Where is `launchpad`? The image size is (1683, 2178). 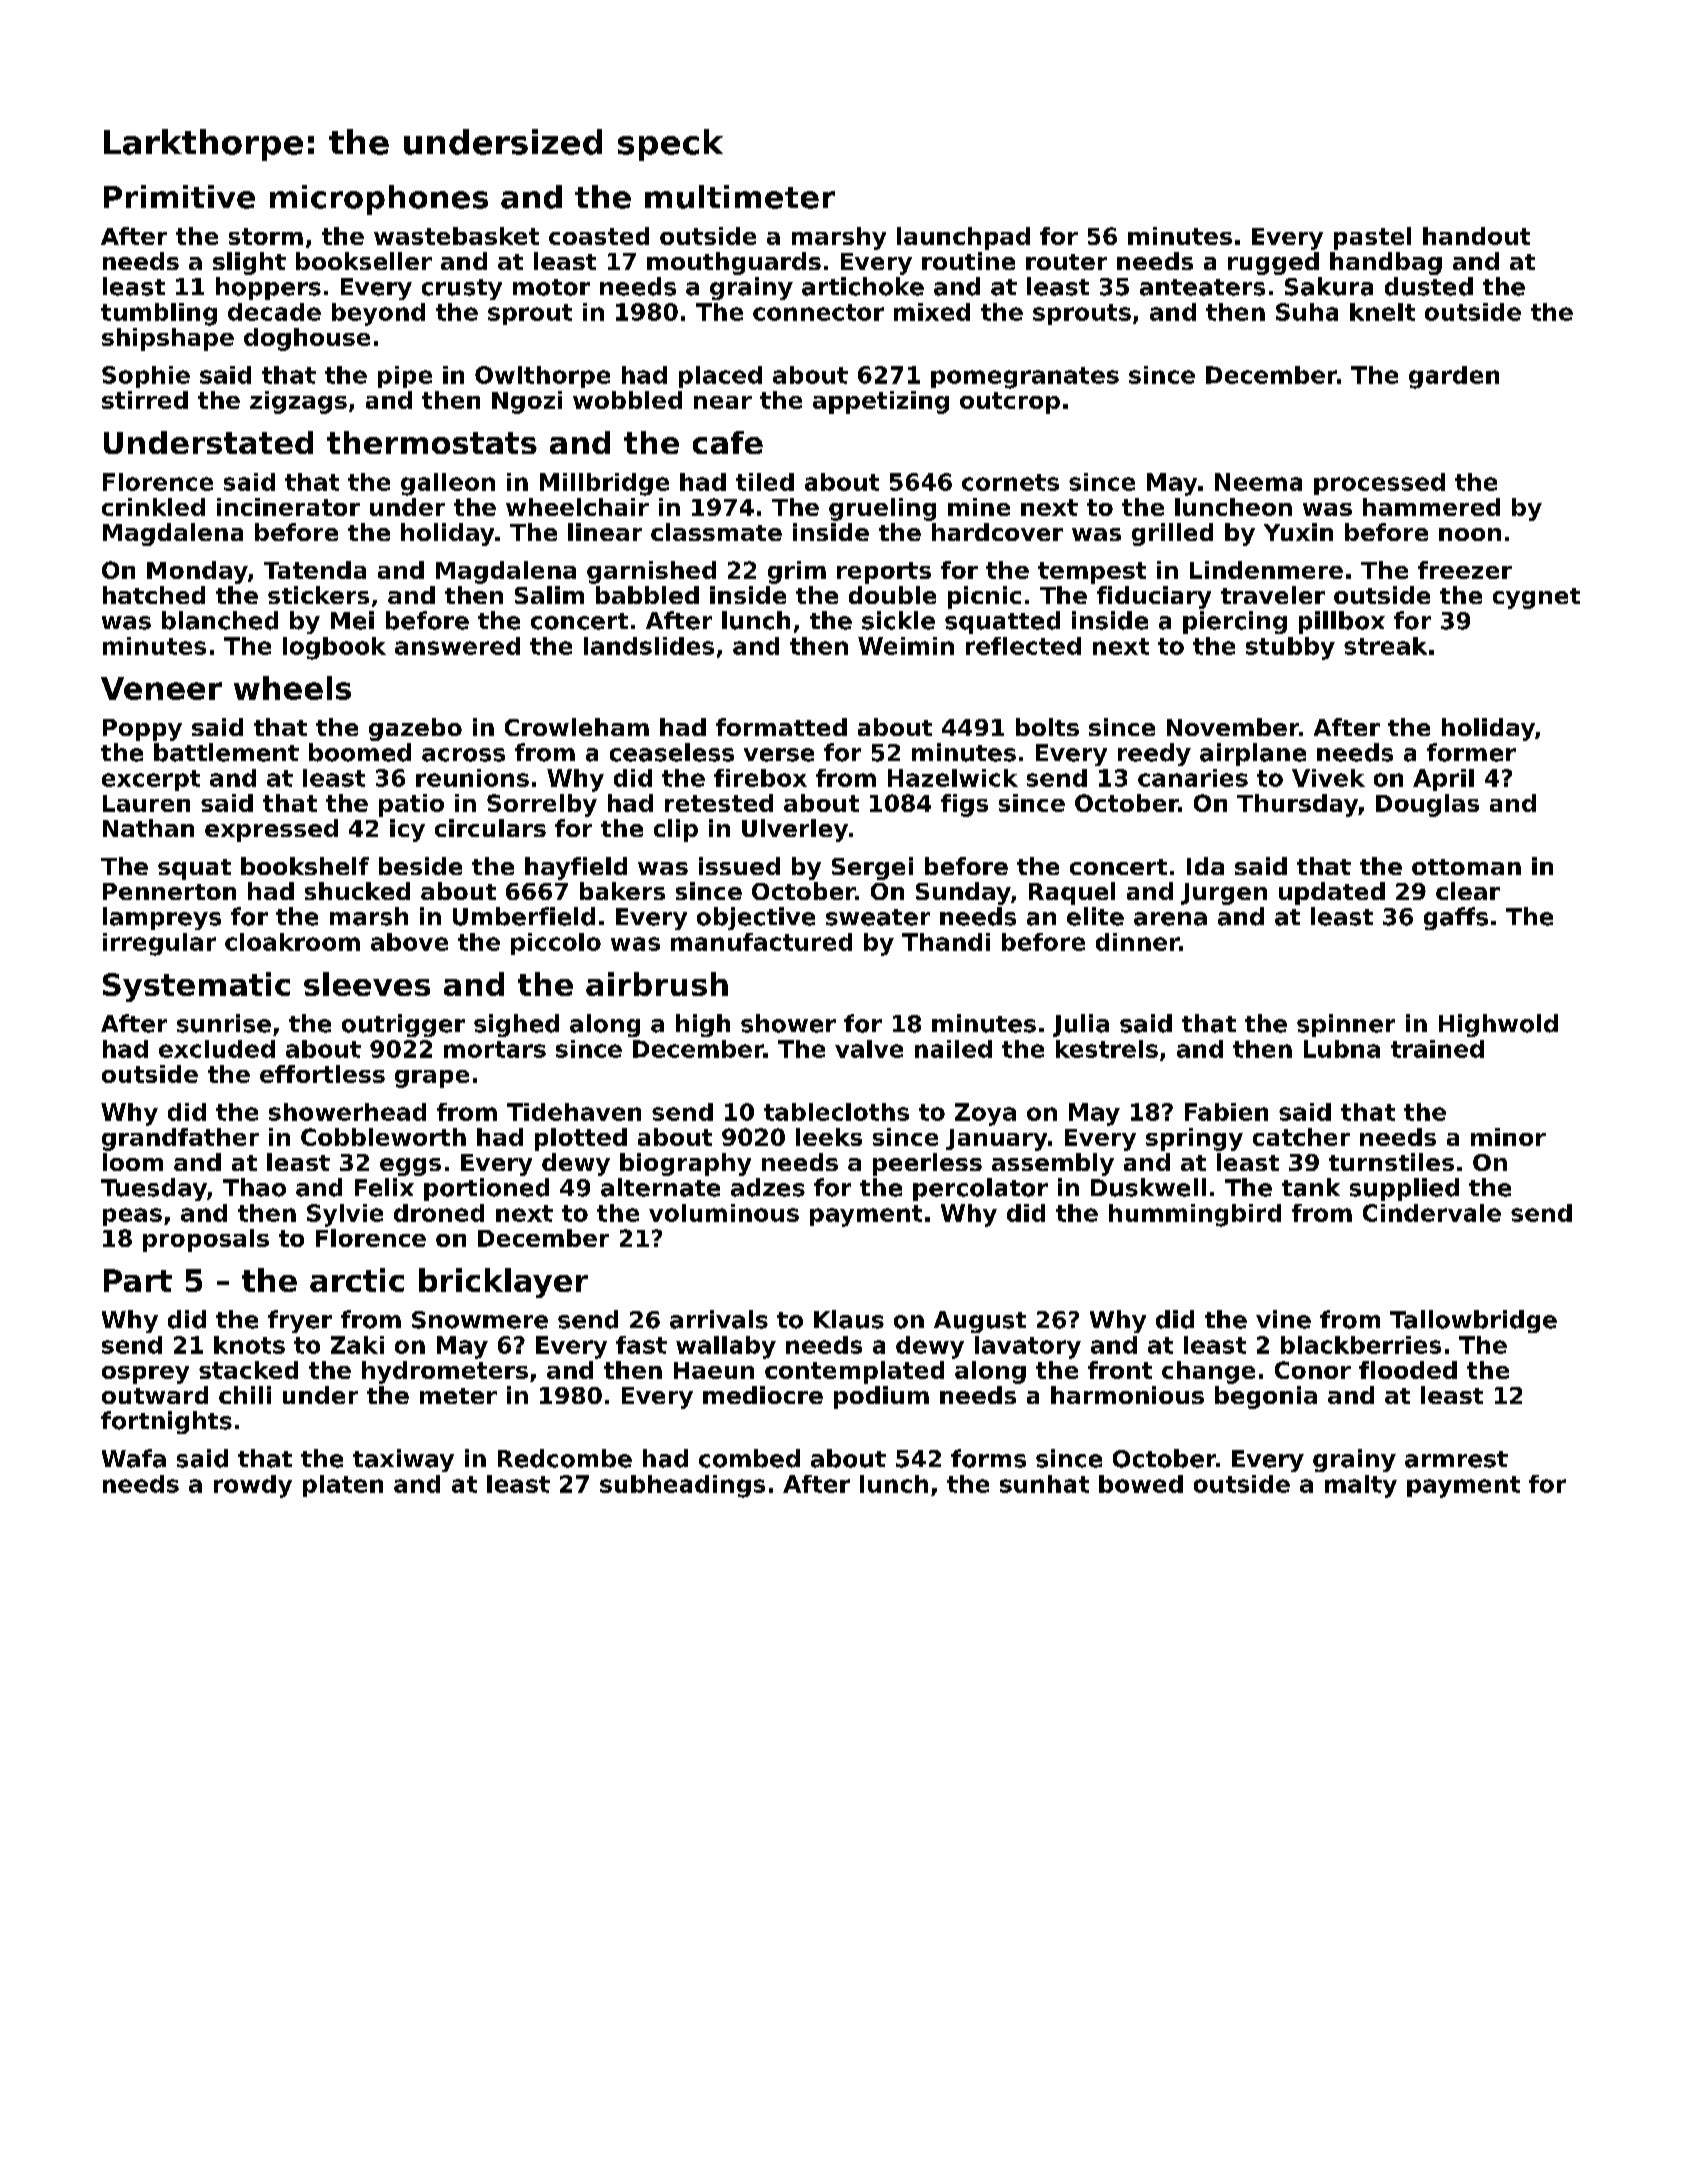
launchpad is located at coordinates (963, 238).
